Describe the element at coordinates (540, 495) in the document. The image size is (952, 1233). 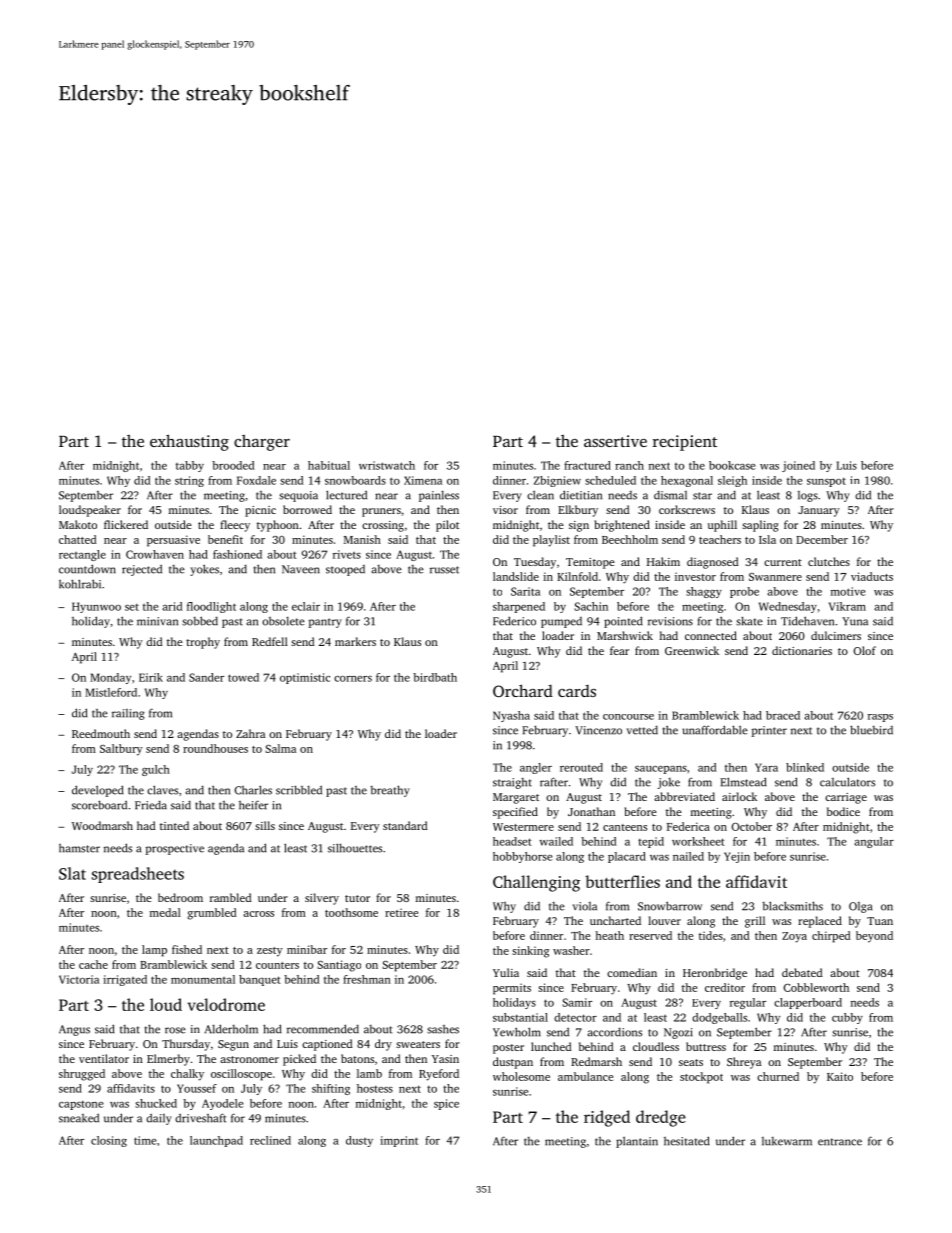
I see `clean` at that location.
